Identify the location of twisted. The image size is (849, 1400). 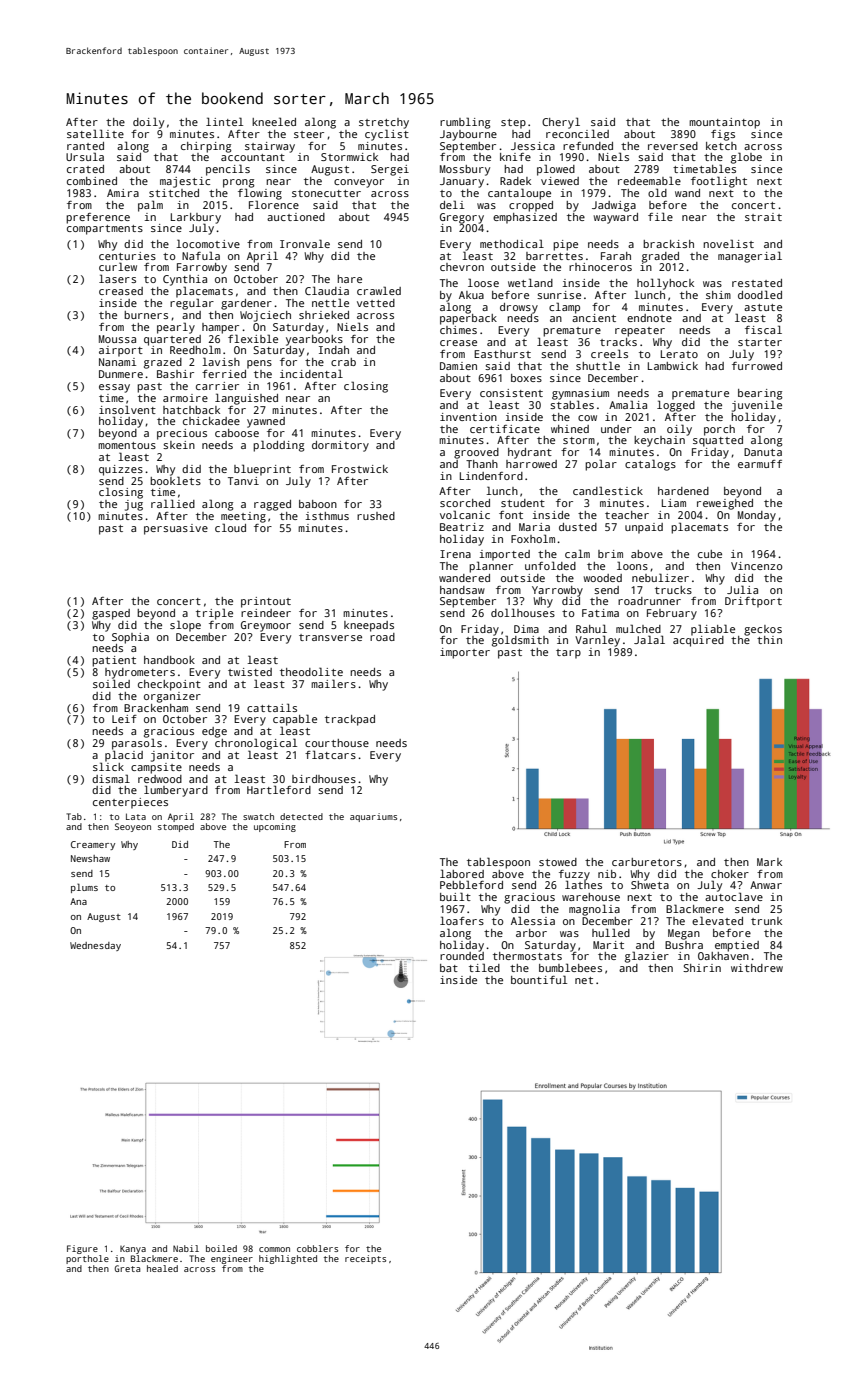
(250, 672).
